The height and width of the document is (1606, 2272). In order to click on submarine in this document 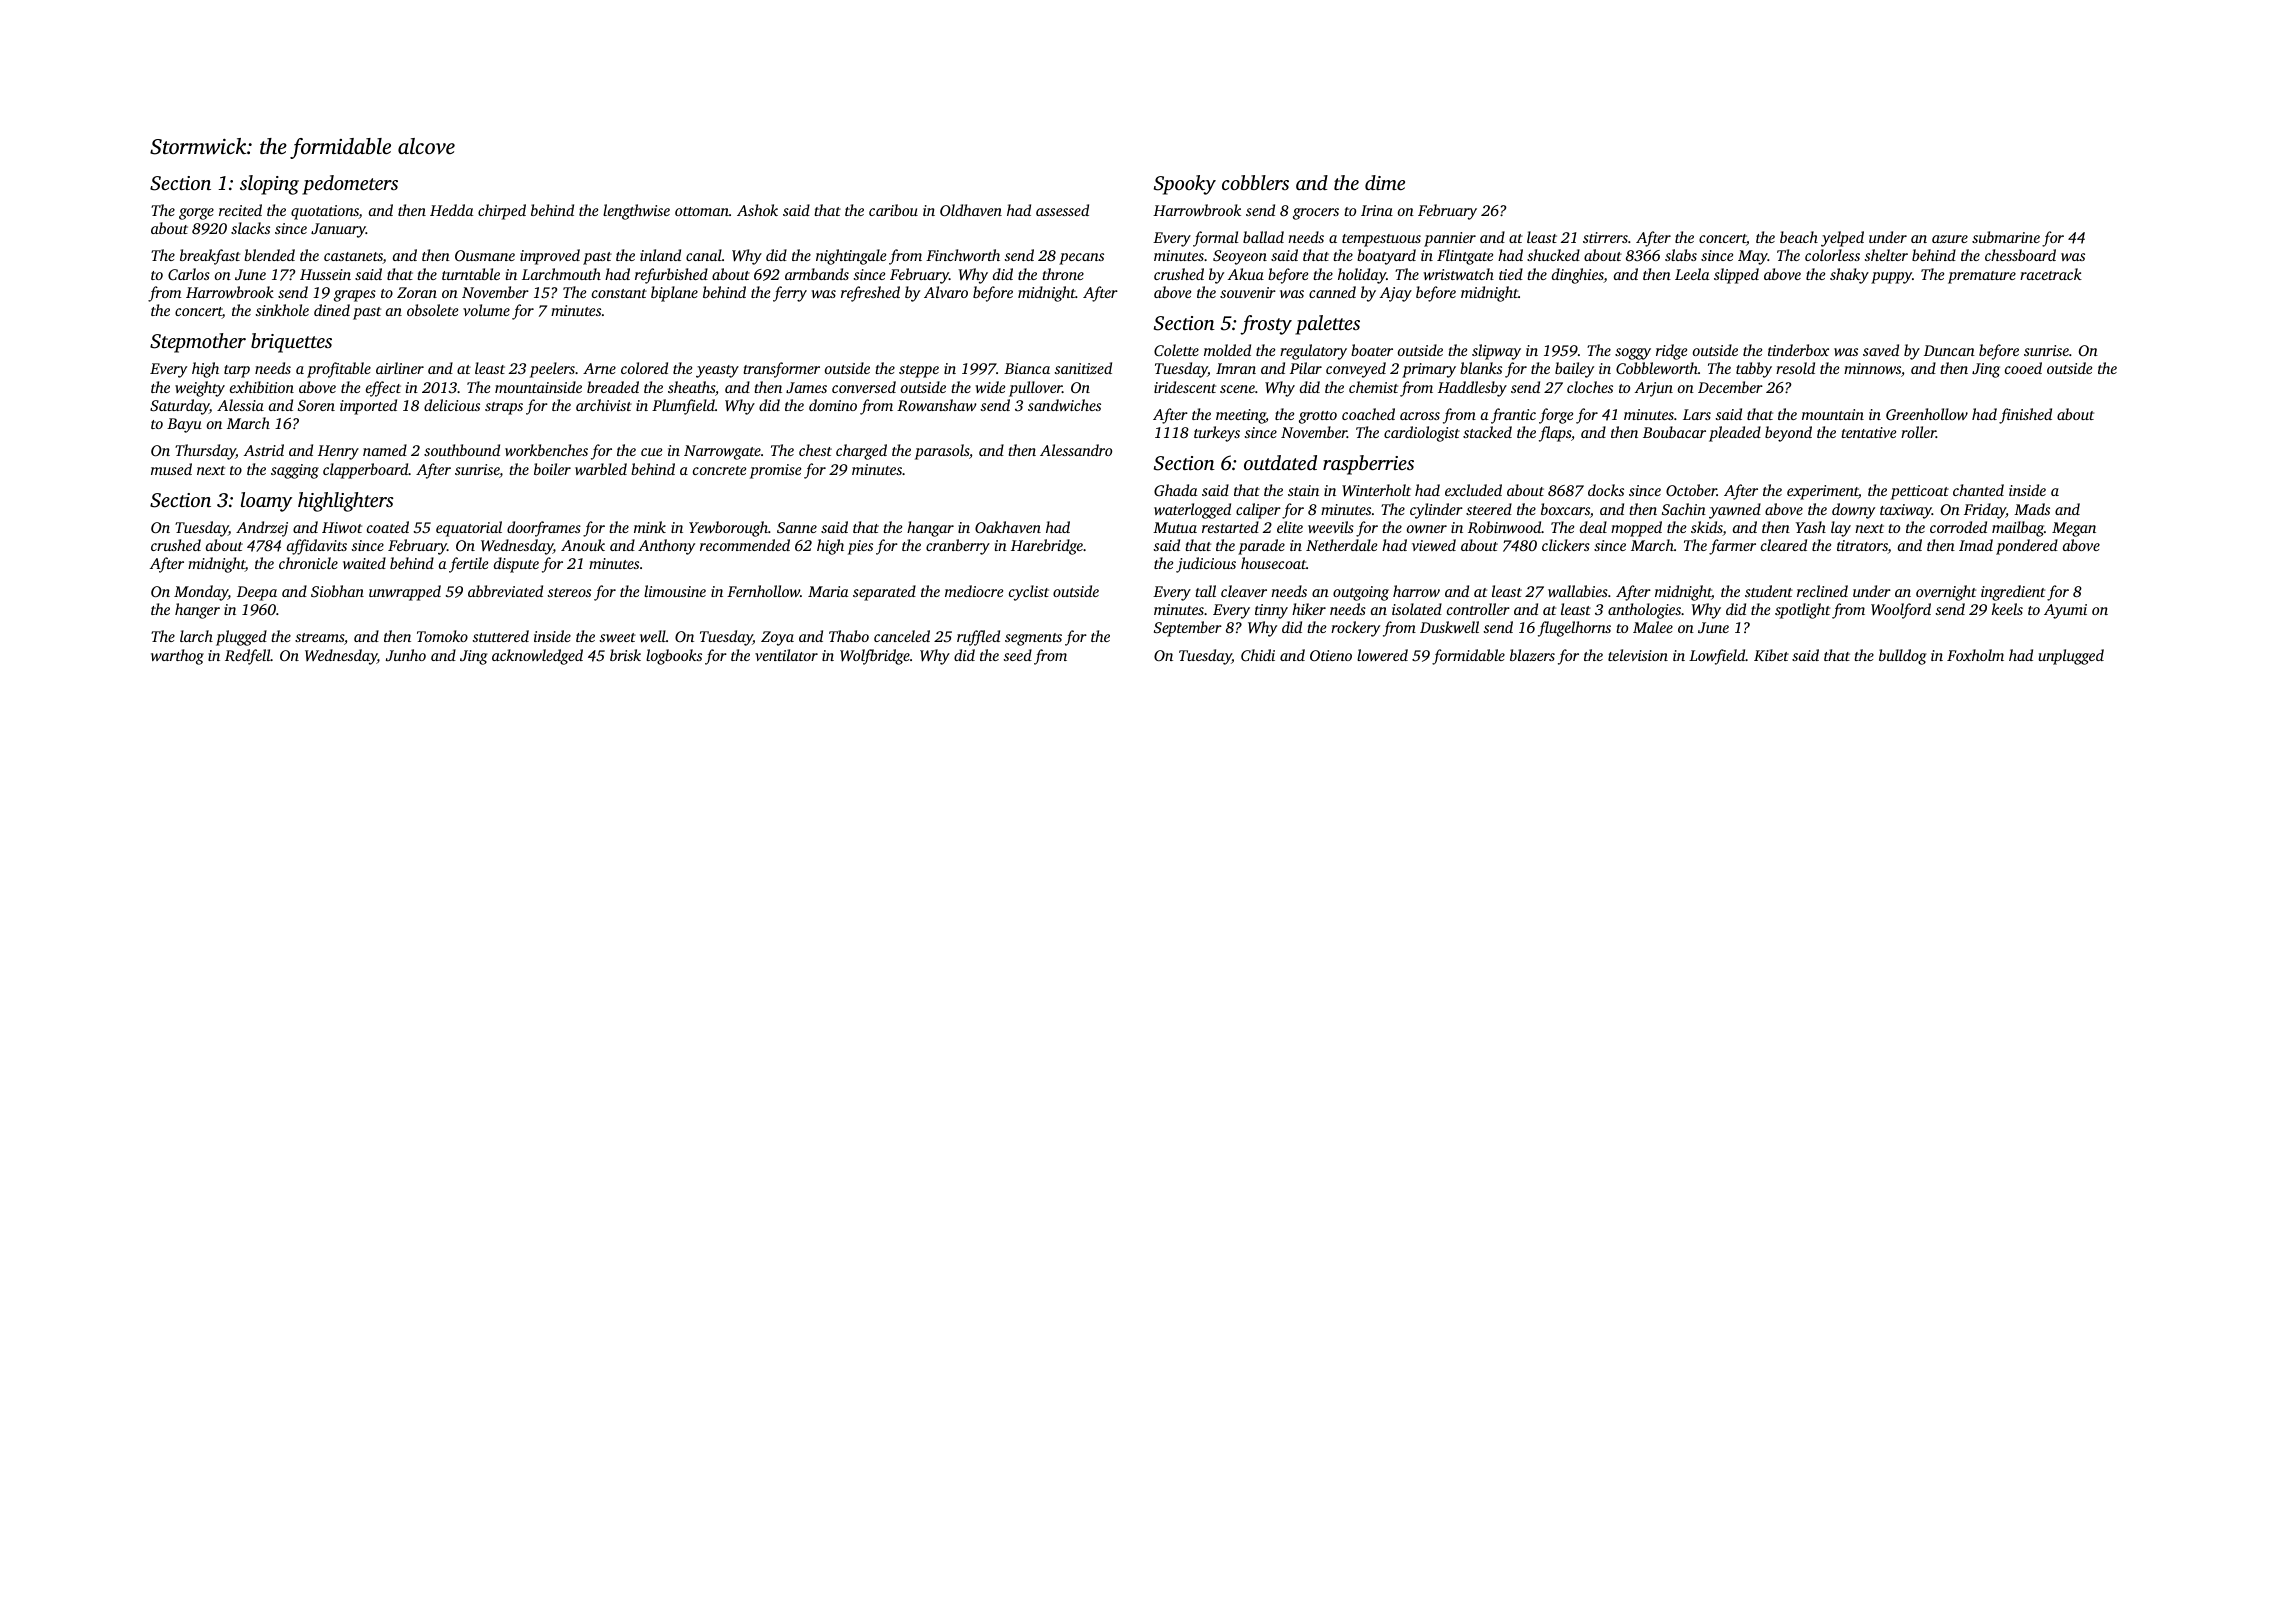, I will do `click(2006, 237)`.
